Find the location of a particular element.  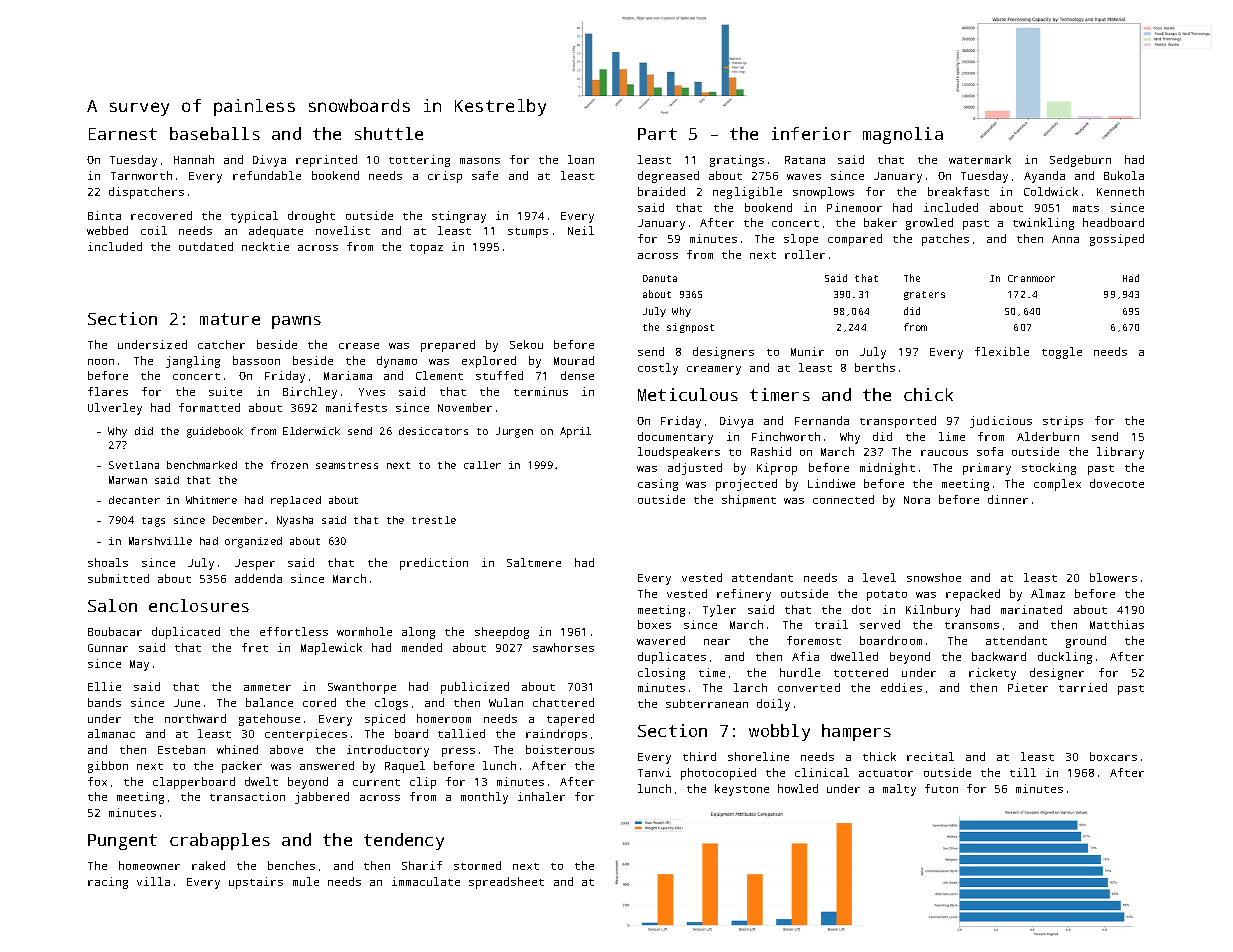

Gunnar is located at coordinates (108, 648).
